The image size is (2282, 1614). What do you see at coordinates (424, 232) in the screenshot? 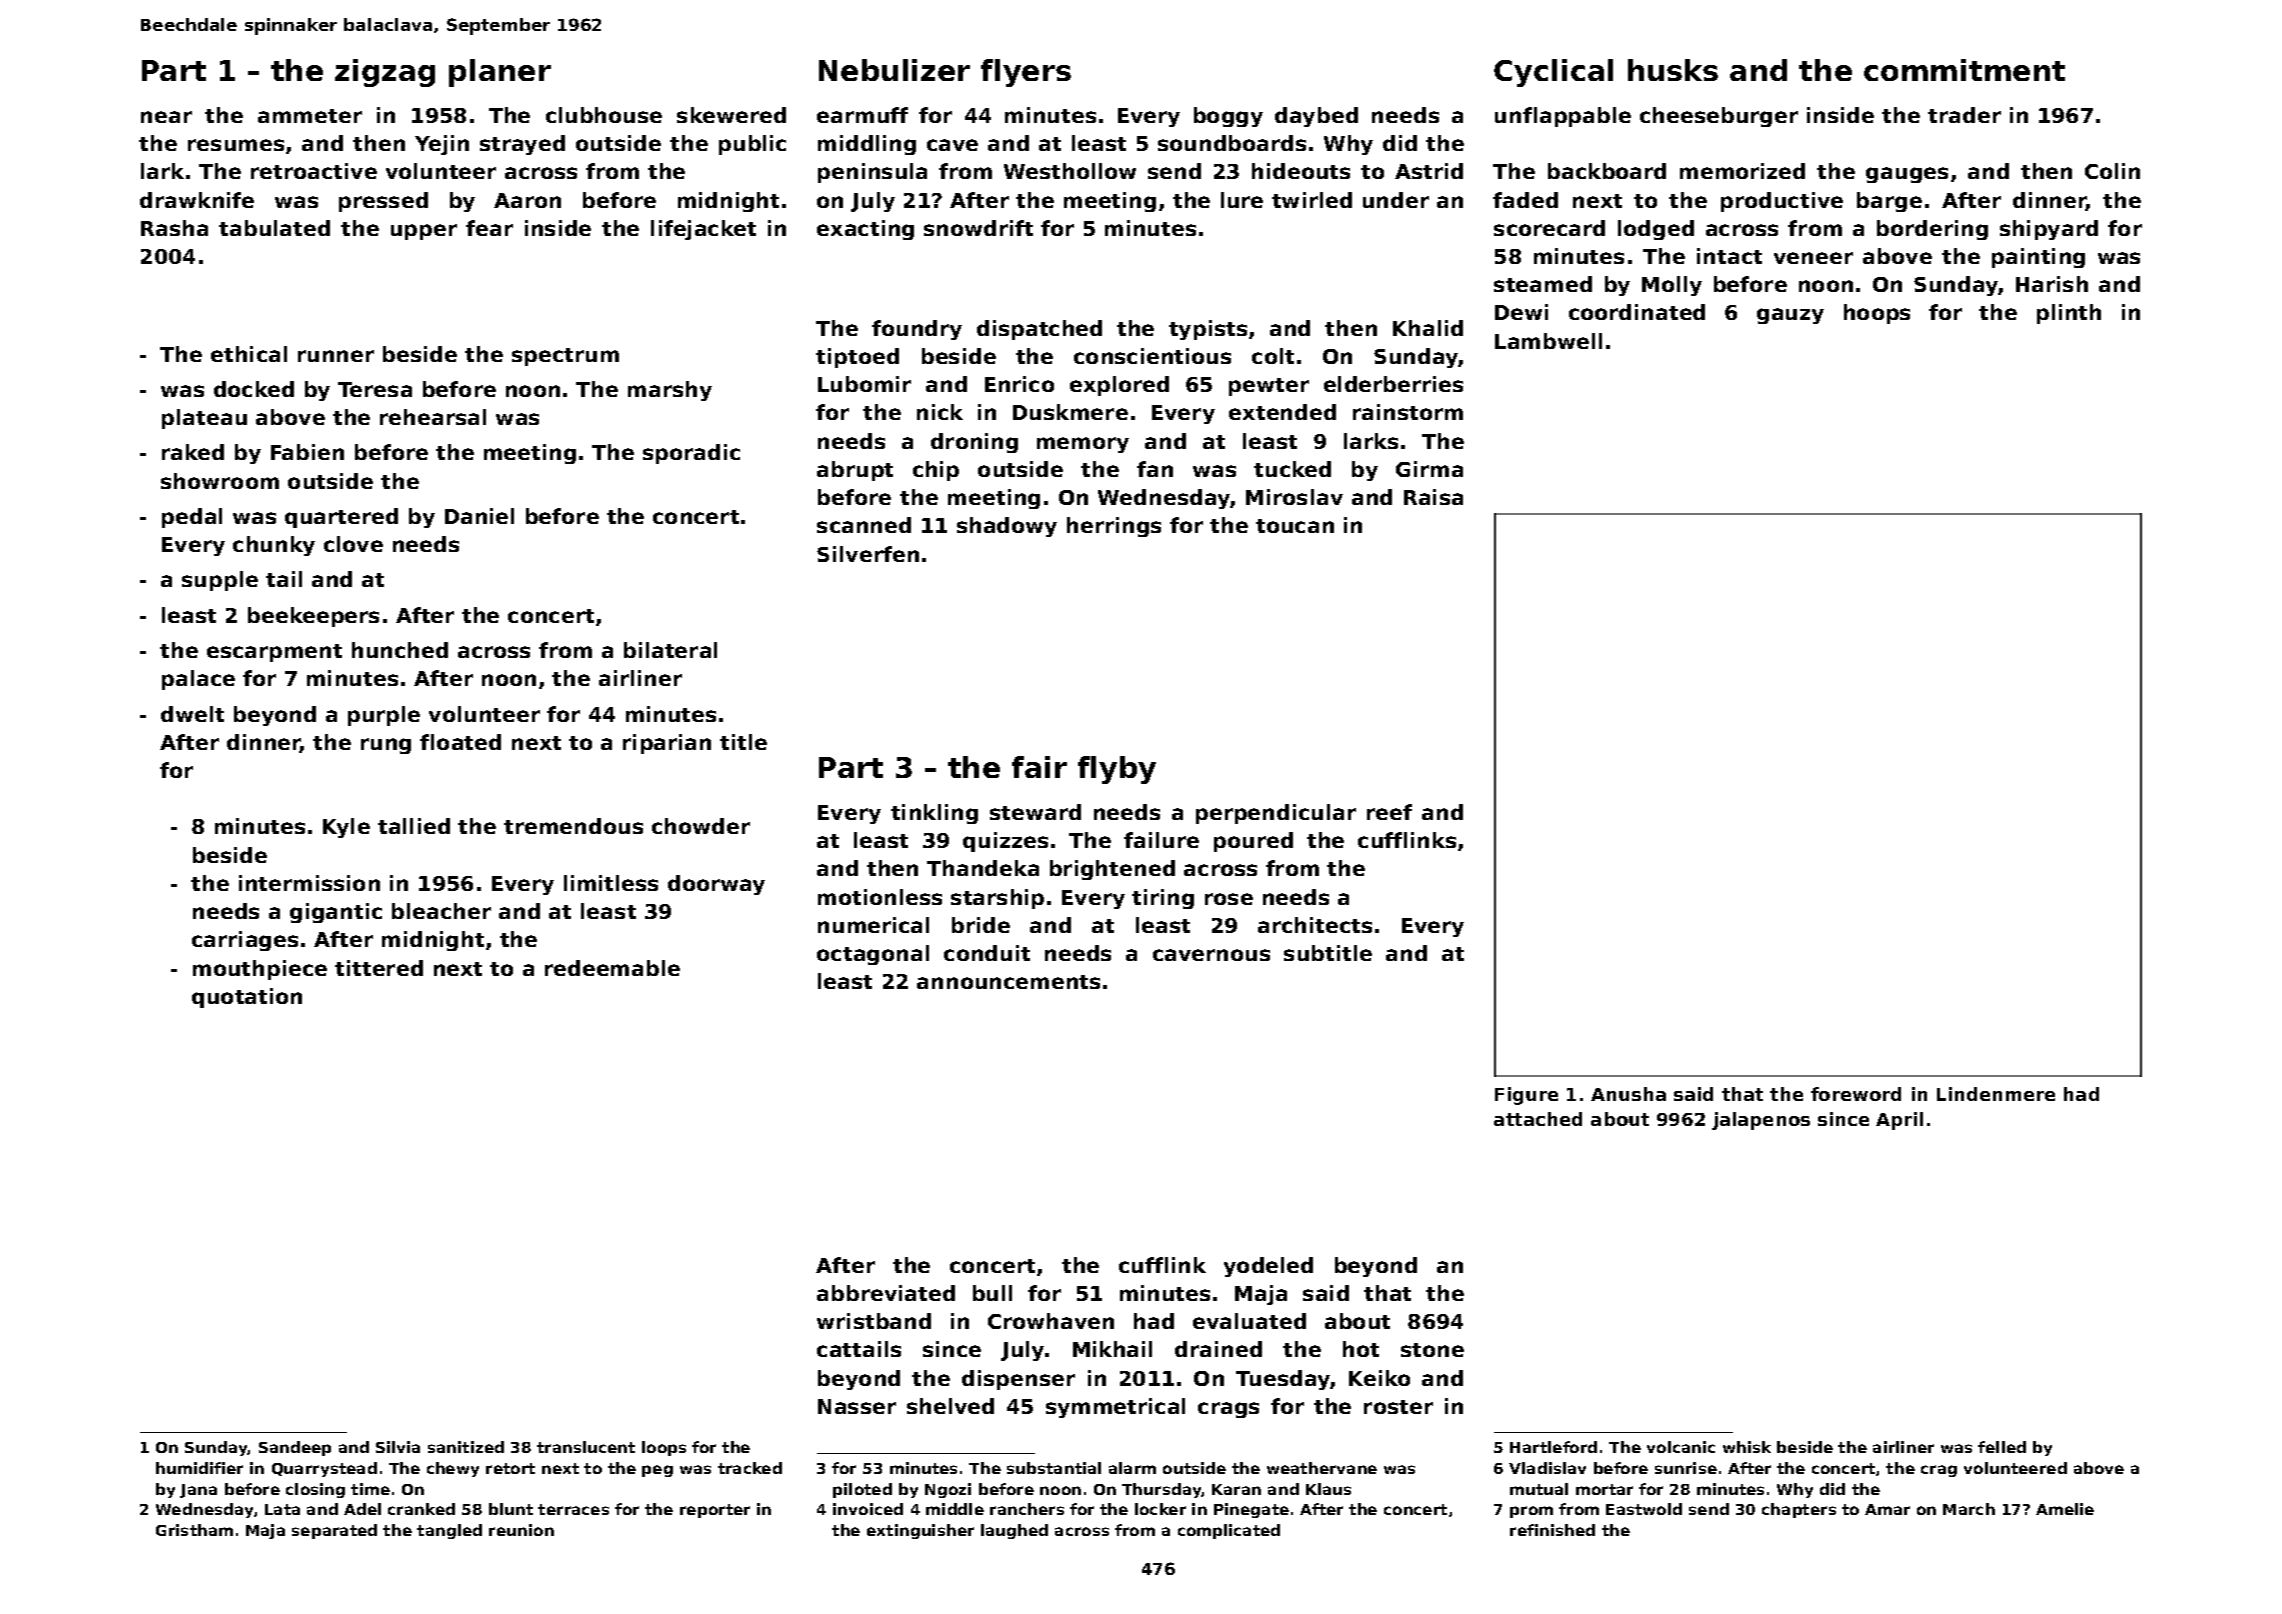
I see `upper` at bounding box center [424, 232].
